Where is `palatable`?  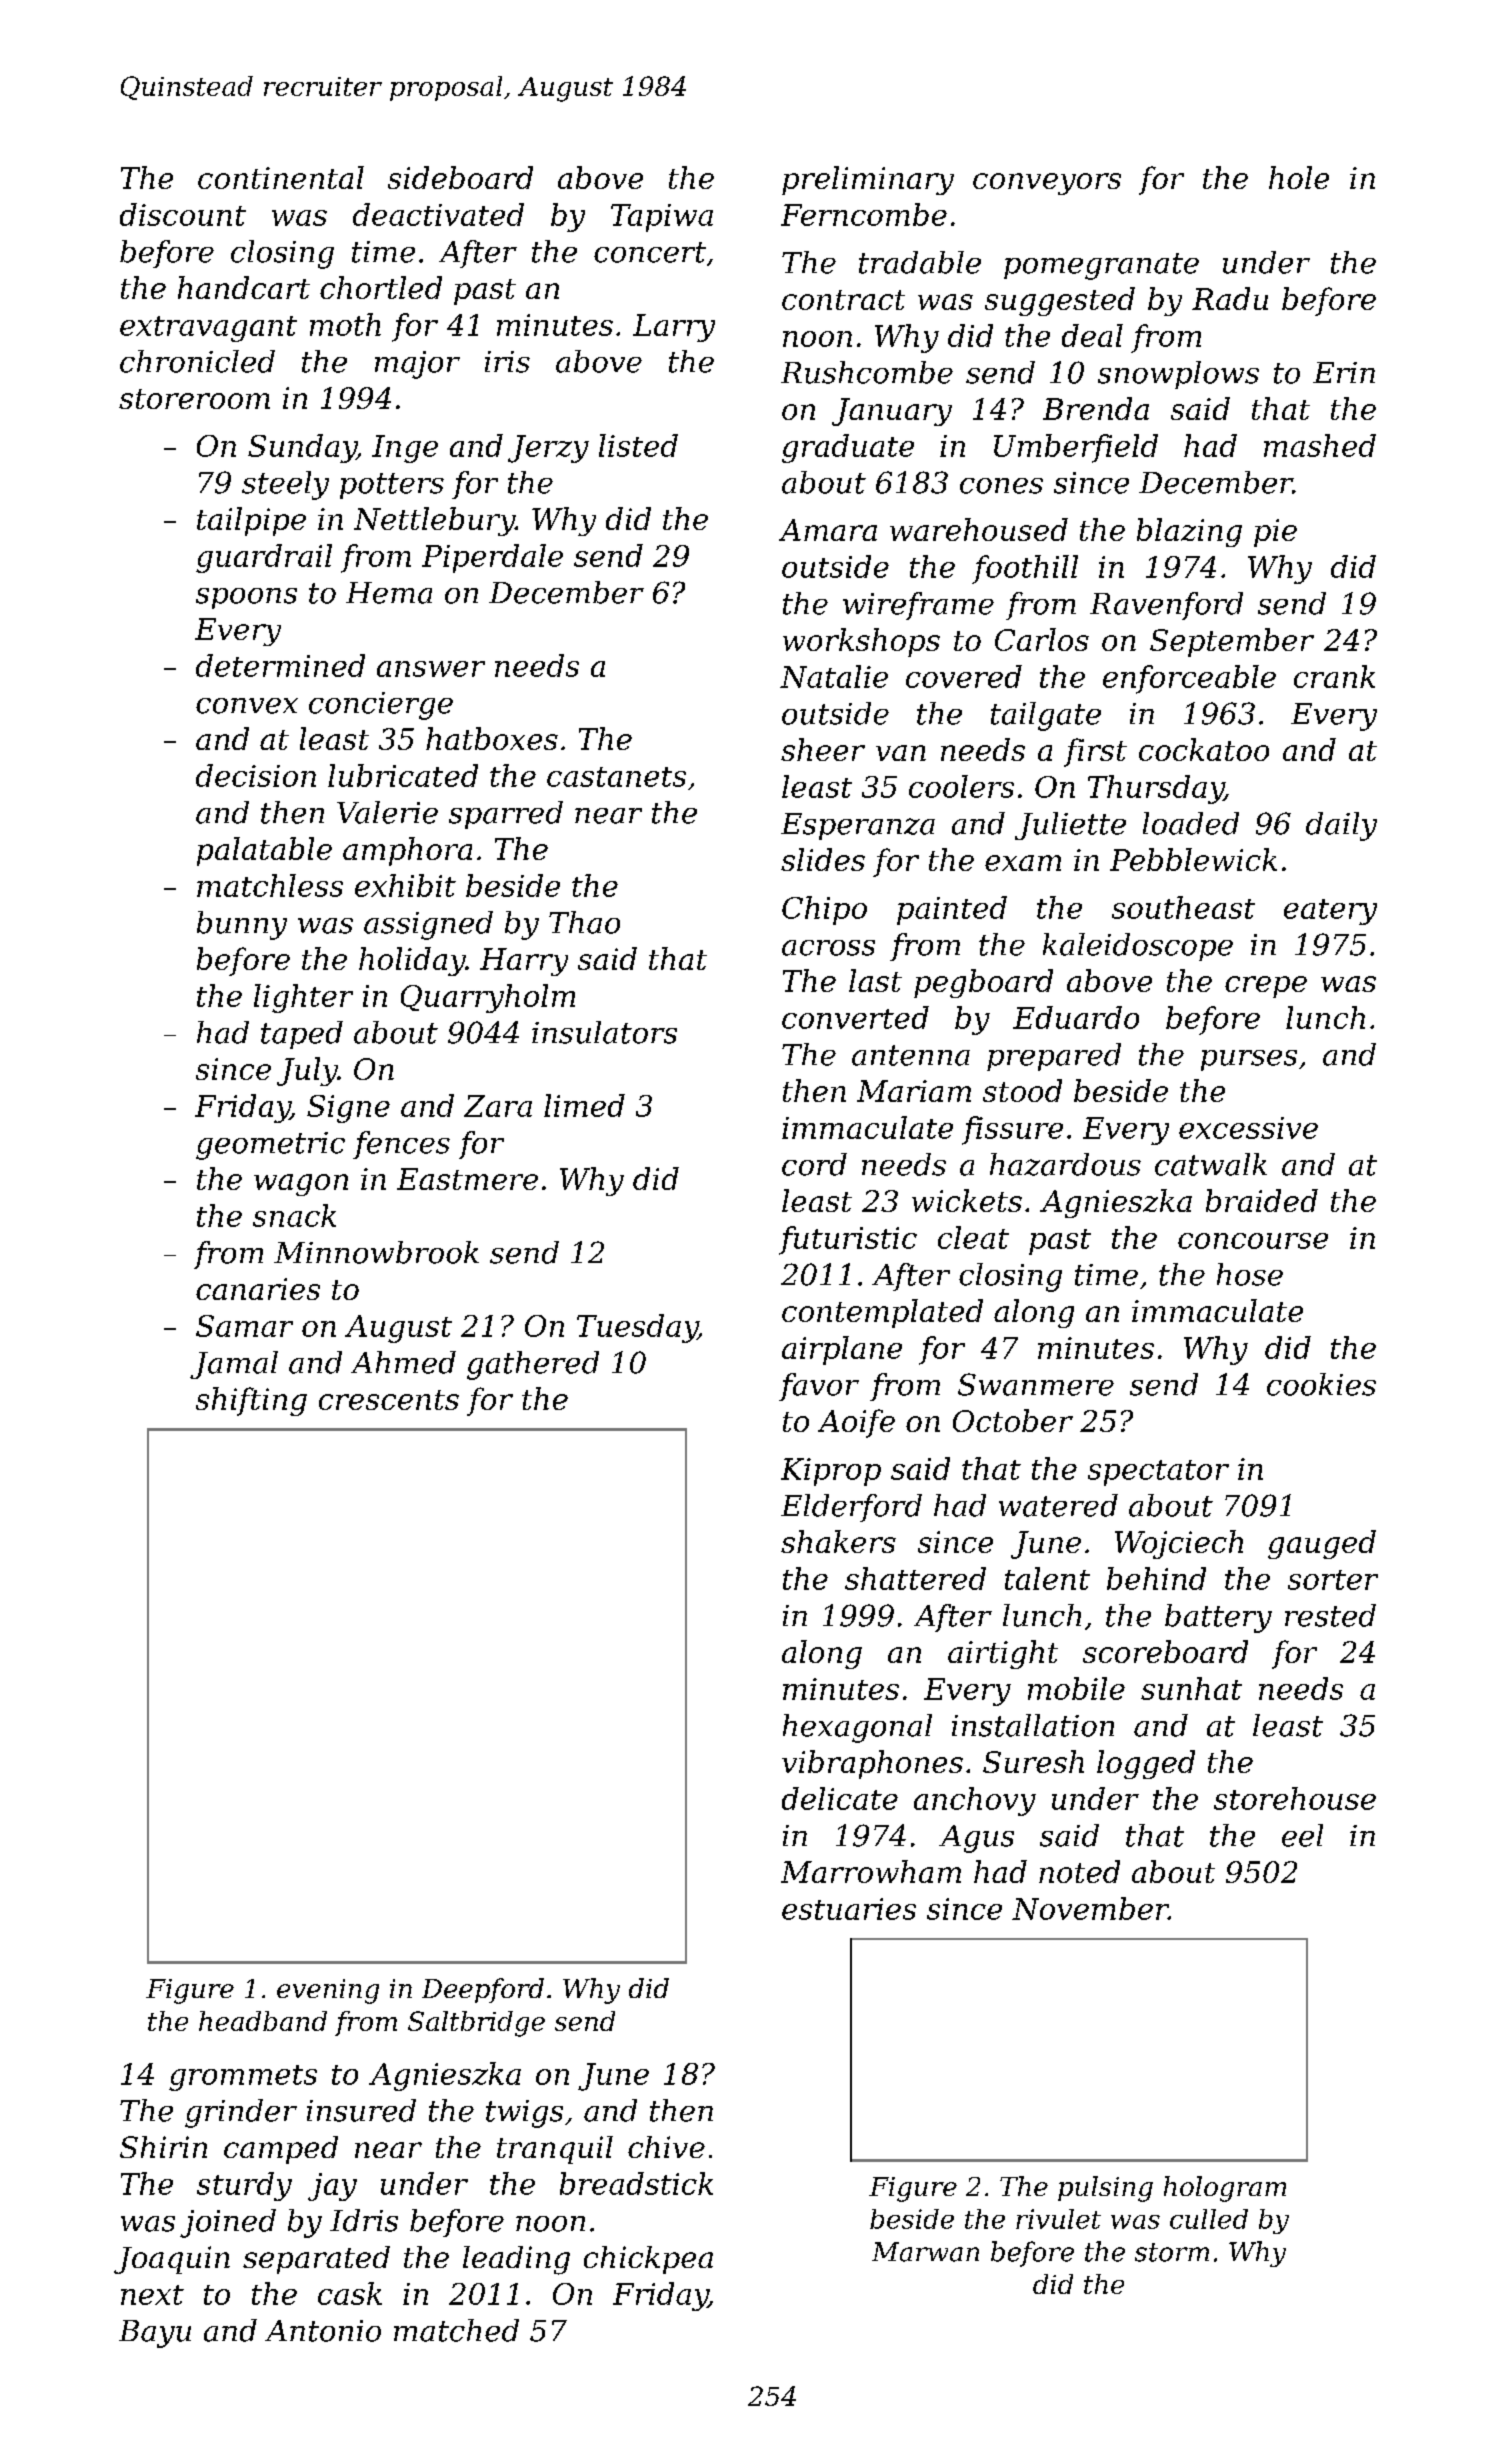 palatable is located at coordinates (264, 851).
